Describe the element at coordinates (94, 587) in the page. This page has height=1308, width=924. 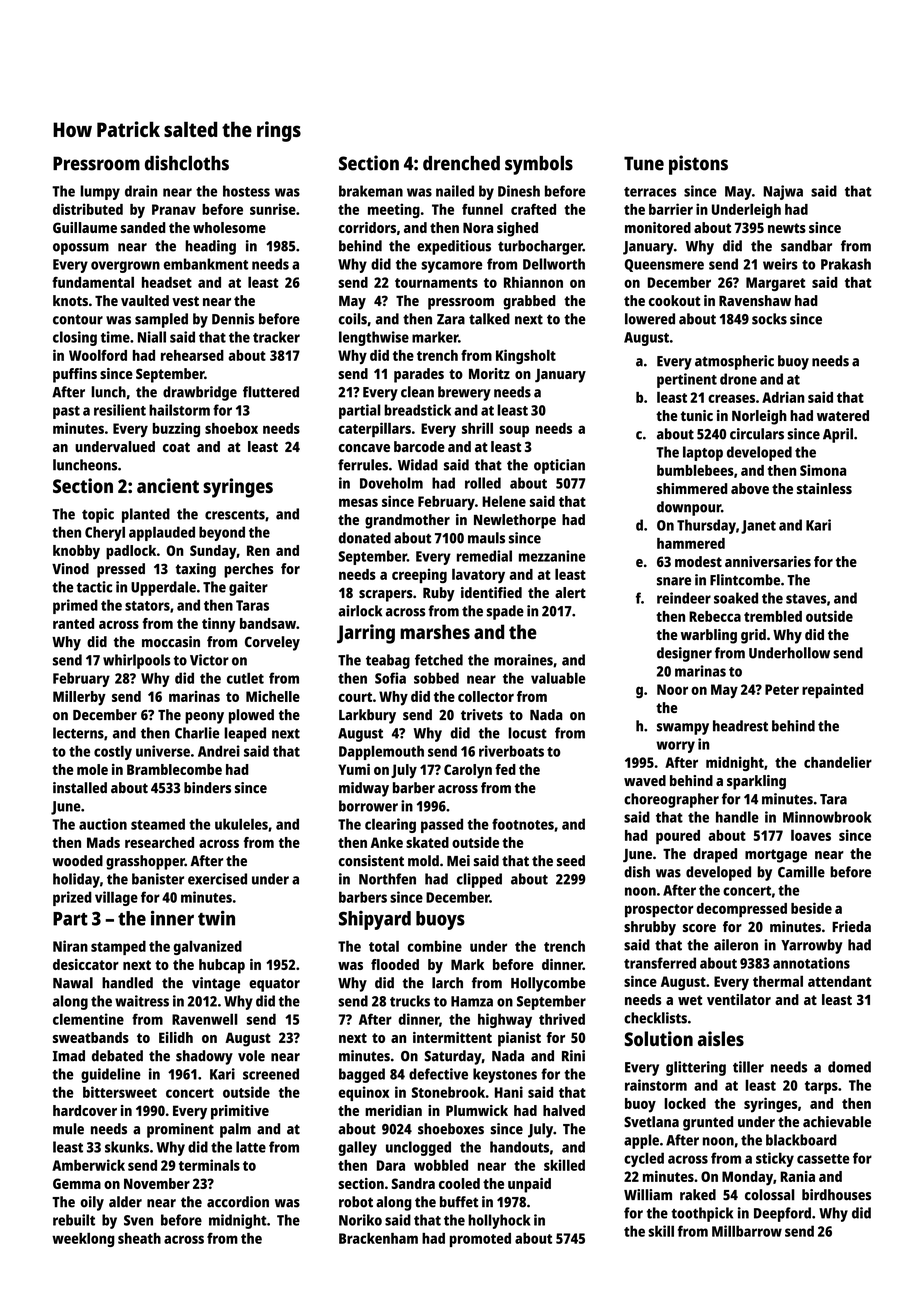
I see `tactic` at that location.
